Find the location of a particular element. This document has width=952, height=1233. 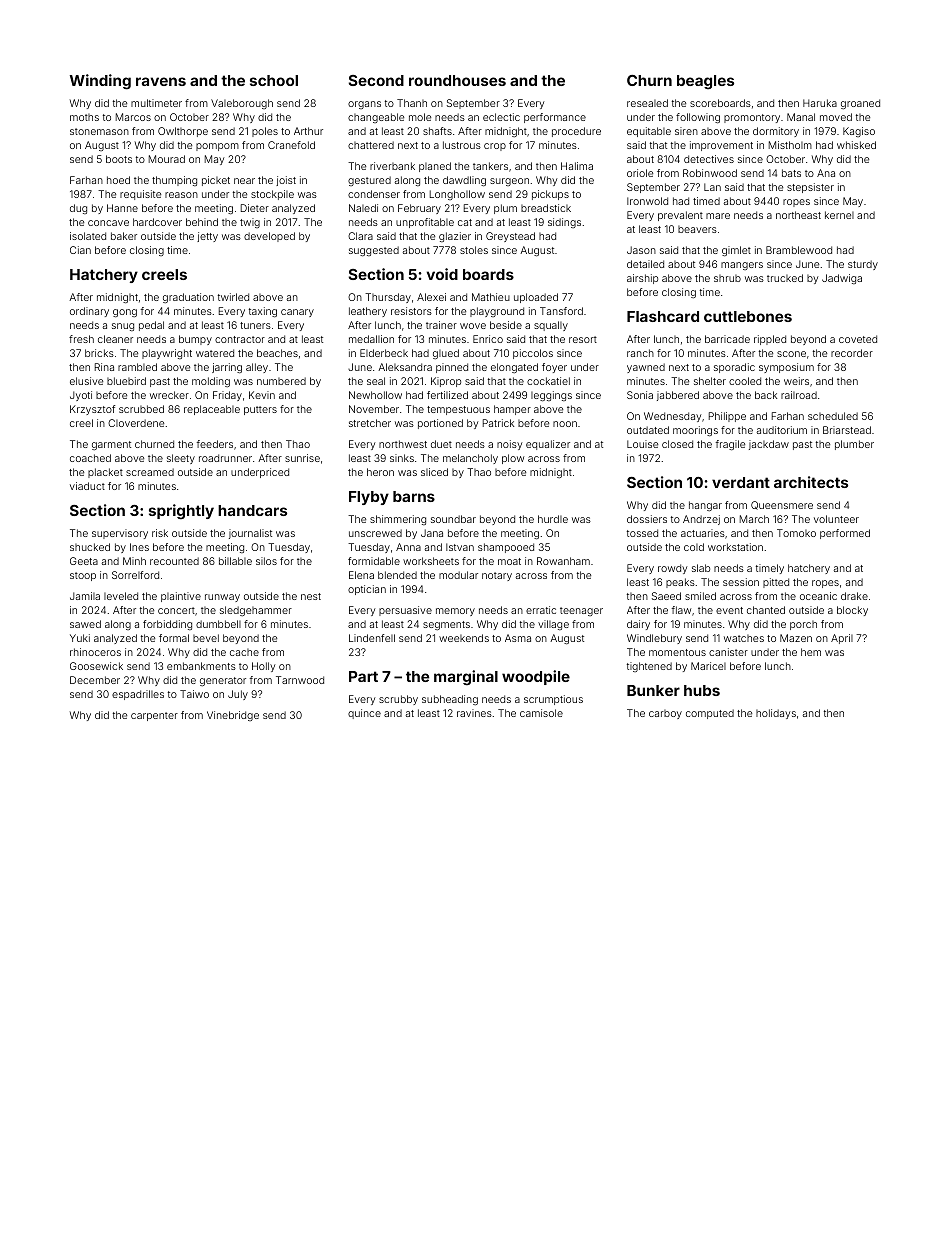

crop is located at coordinates (495, 147).
